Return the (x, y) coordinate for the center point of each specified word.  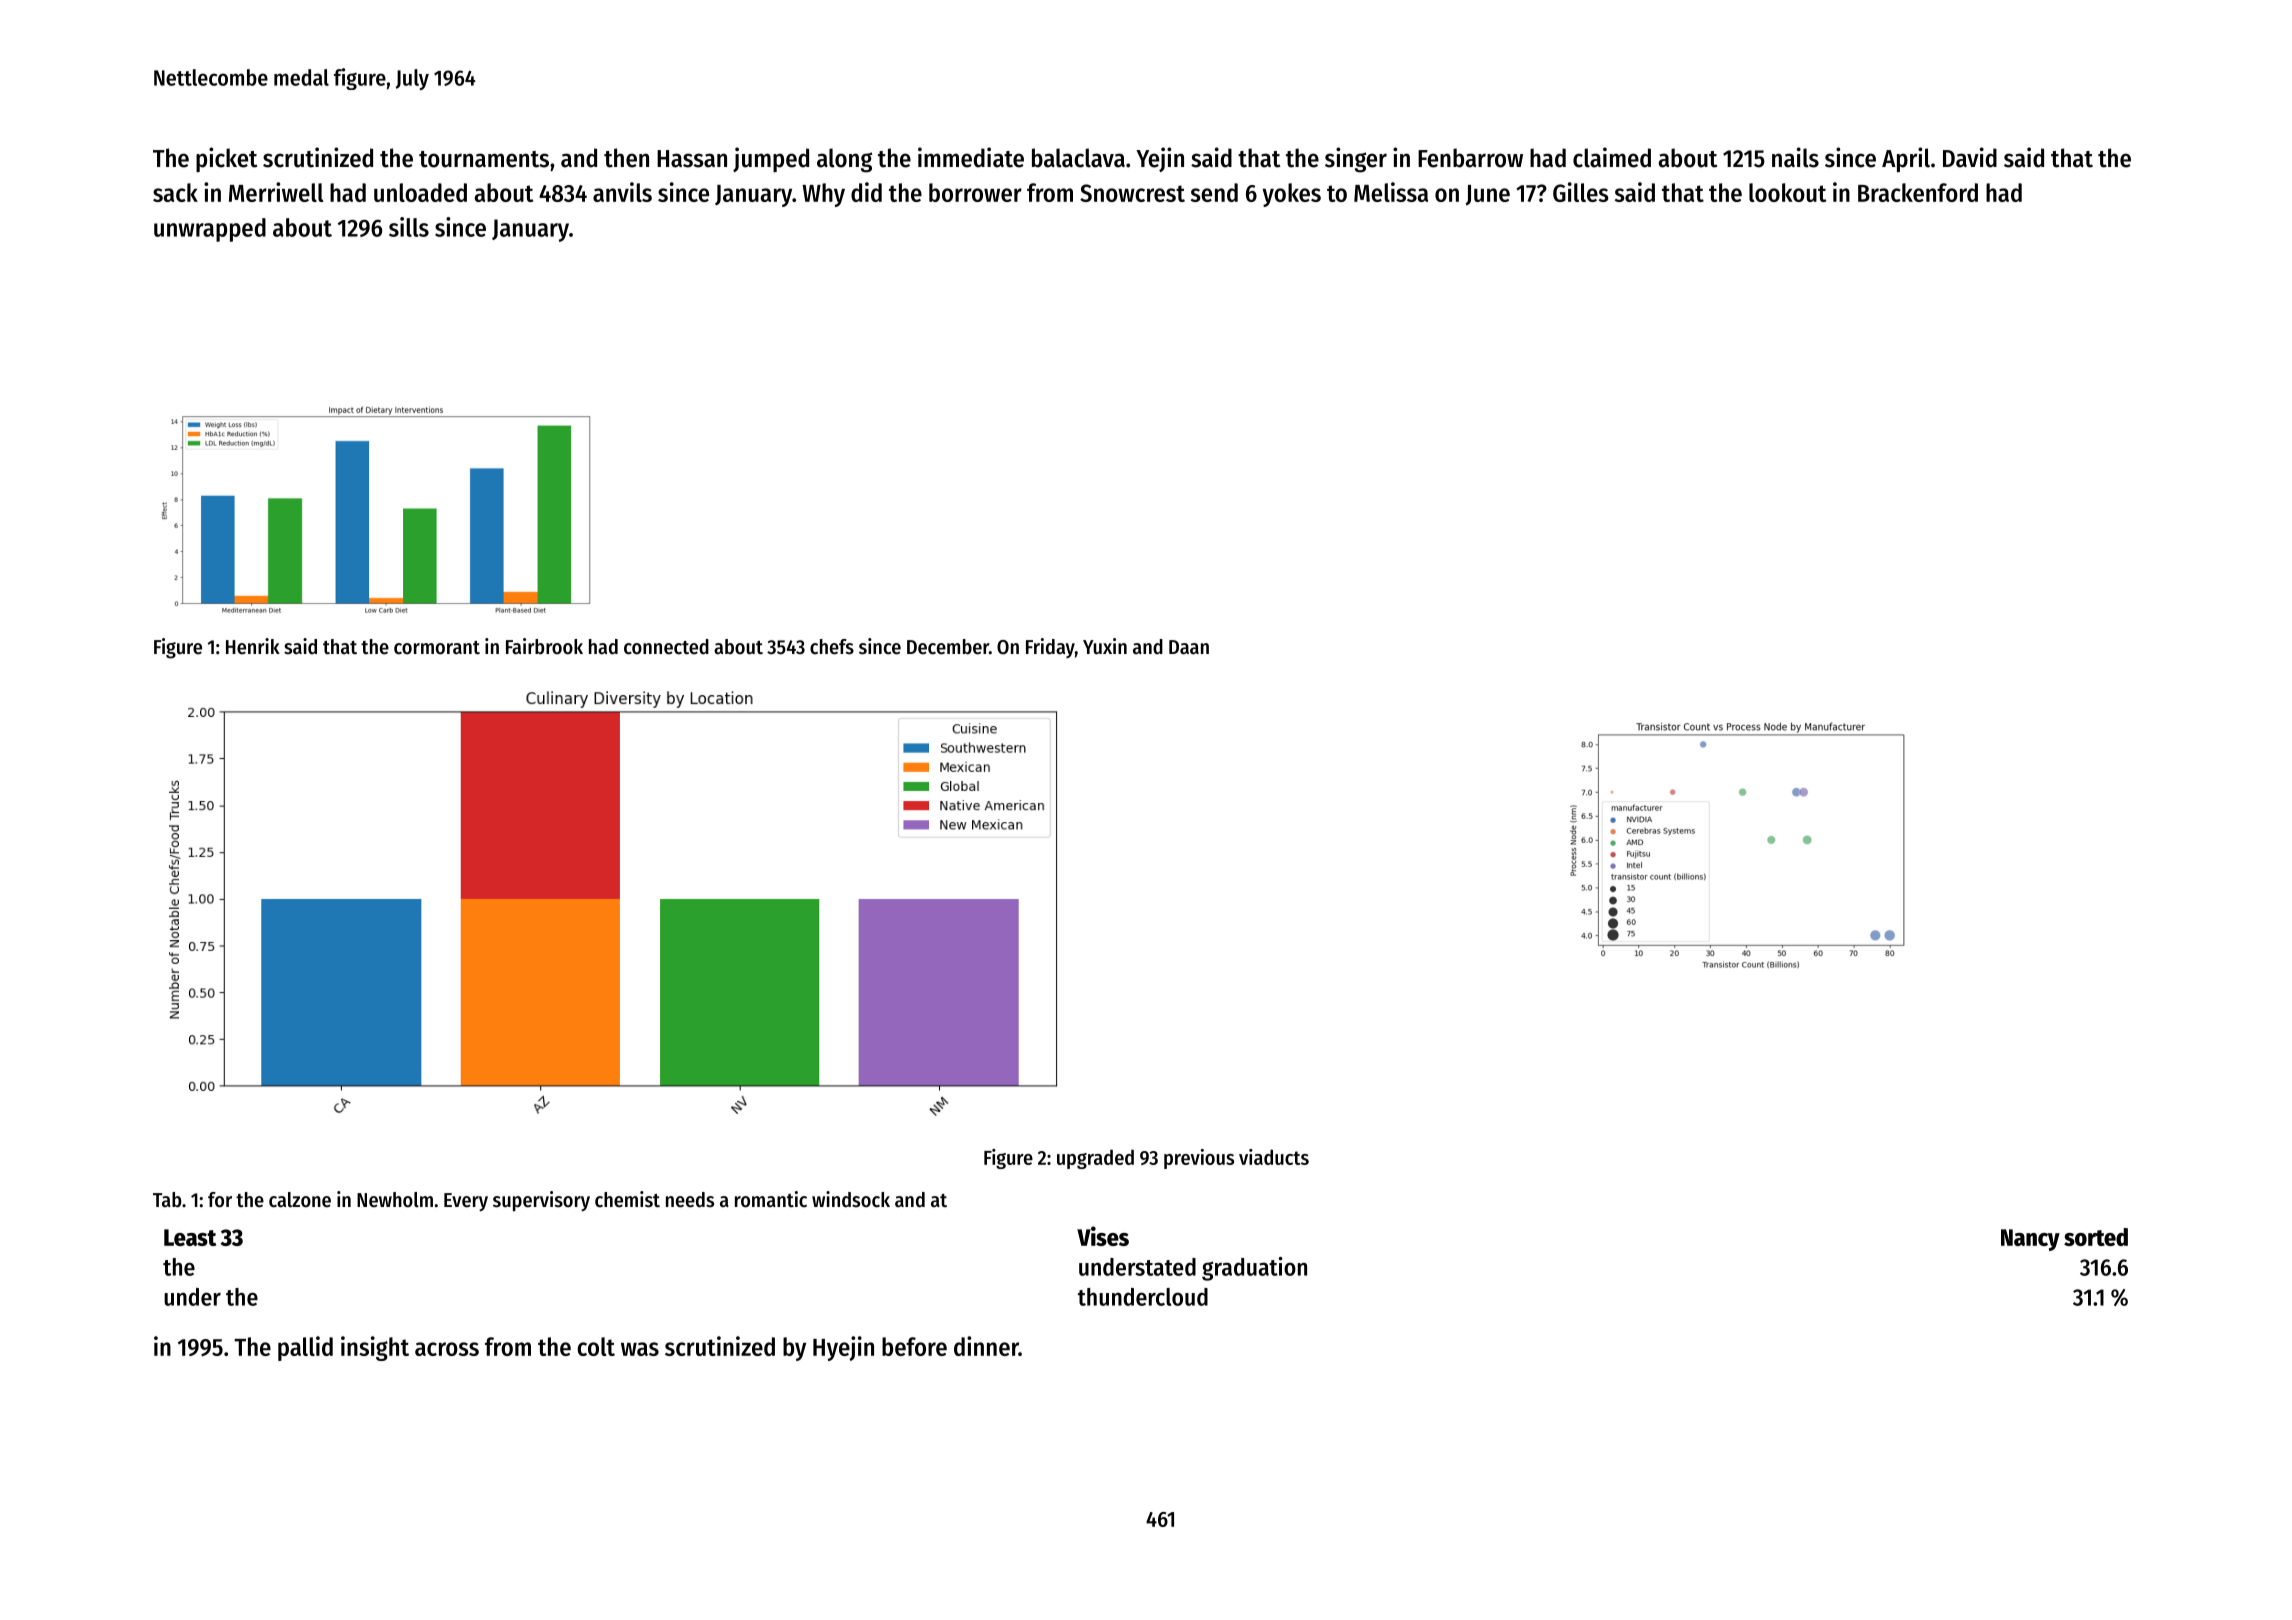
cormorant (437, 648)
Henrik (253, 646)
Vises (1103, 1236)
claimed (1612, 157)
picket (226, 159)
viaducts (1274, 1157)
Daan (1189, 647)
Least (190, 1237)
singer (1356, 160)
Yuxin (1105, 646)
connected (666, 647)
